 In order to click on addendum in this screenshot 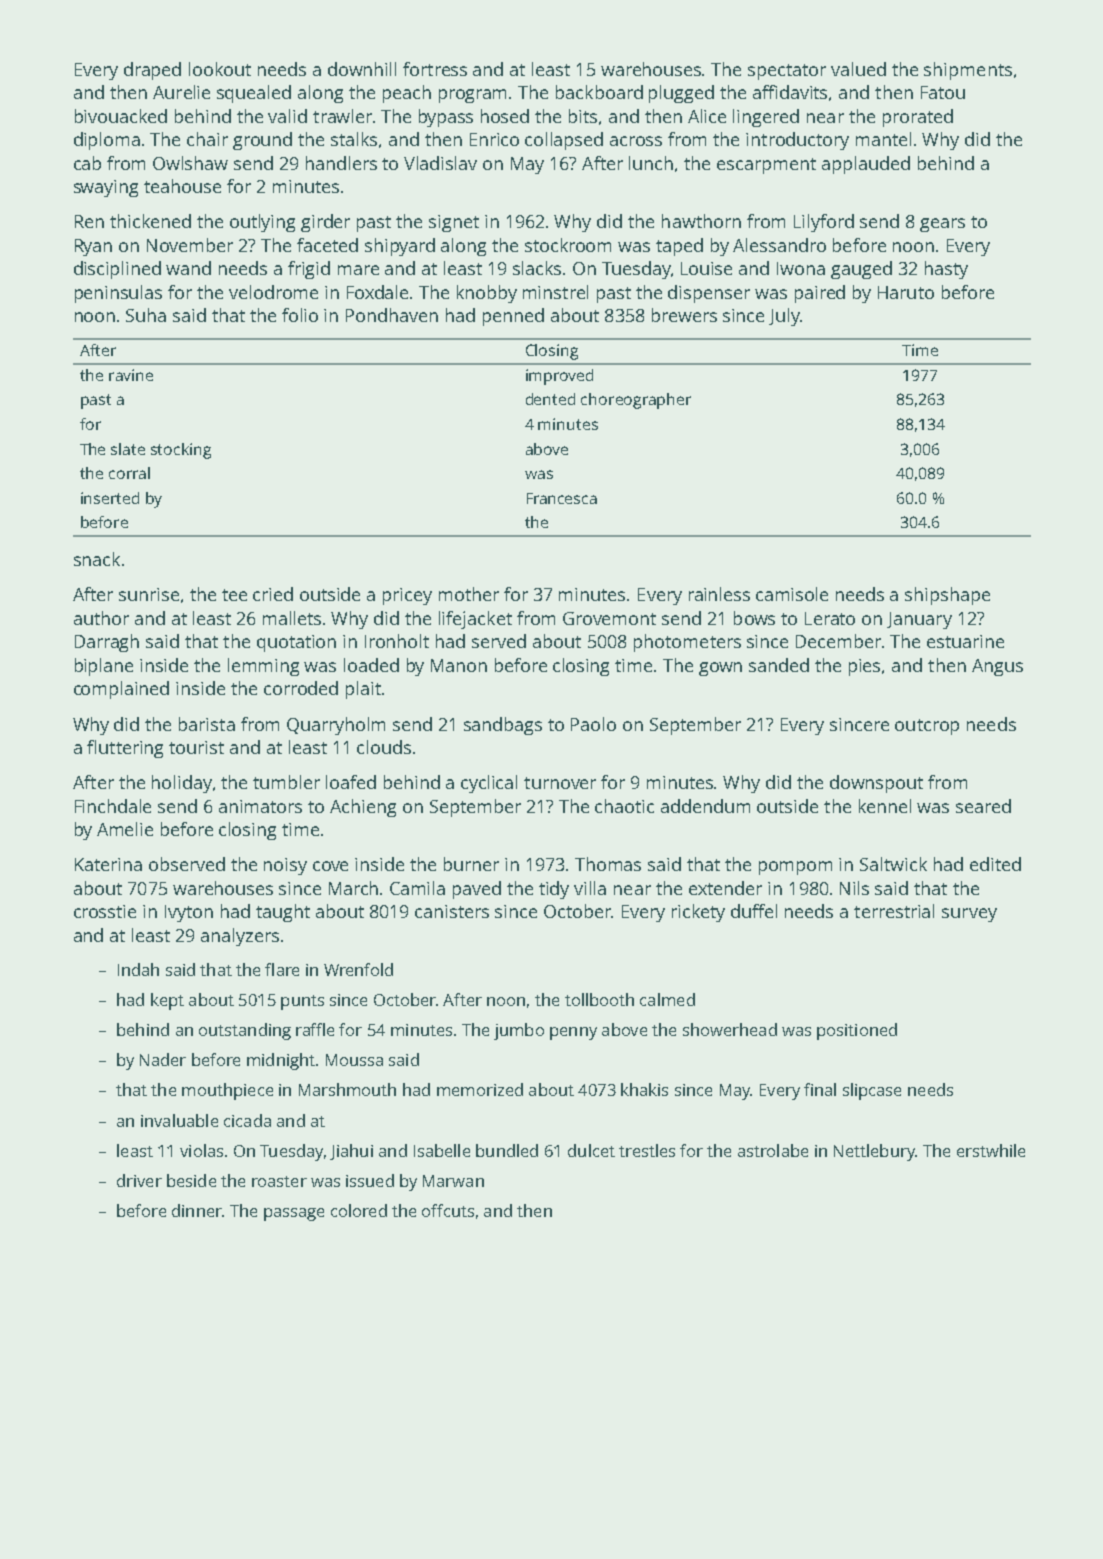, I will do `click(705, 806)`.
